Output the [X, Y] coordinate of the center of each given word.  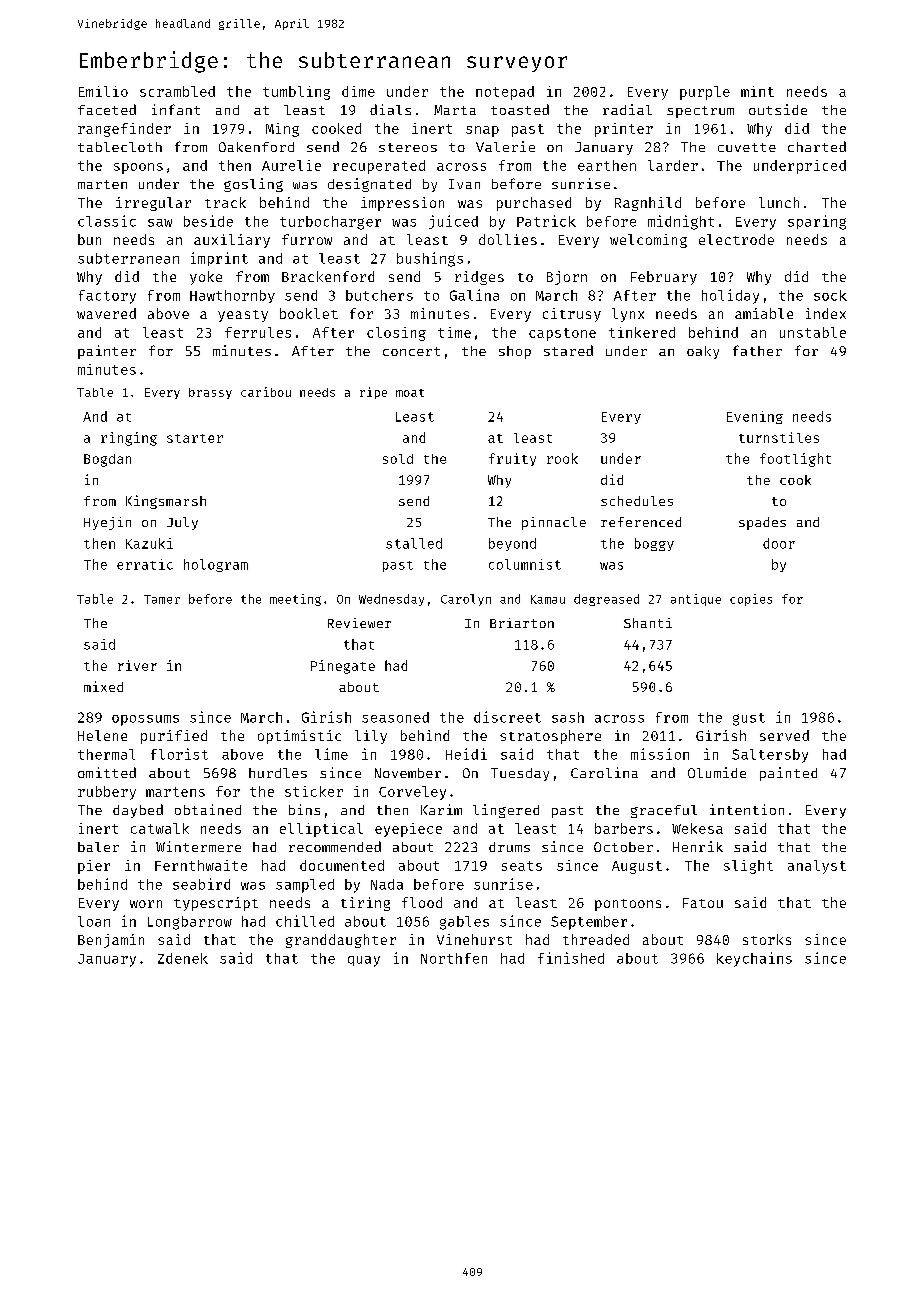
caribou [266, 392]
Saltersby [770, 756]
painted [788, 774]
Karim [441, 809]
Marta [455, 110]
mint [757, 91]
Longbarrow [190, 923]
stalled [414, 543]
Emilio [103, 91]
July [182, 523]
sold [398, 459]
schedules [637, 501]
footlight [795, 460]
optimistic [299, 737]
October [623, 847]
